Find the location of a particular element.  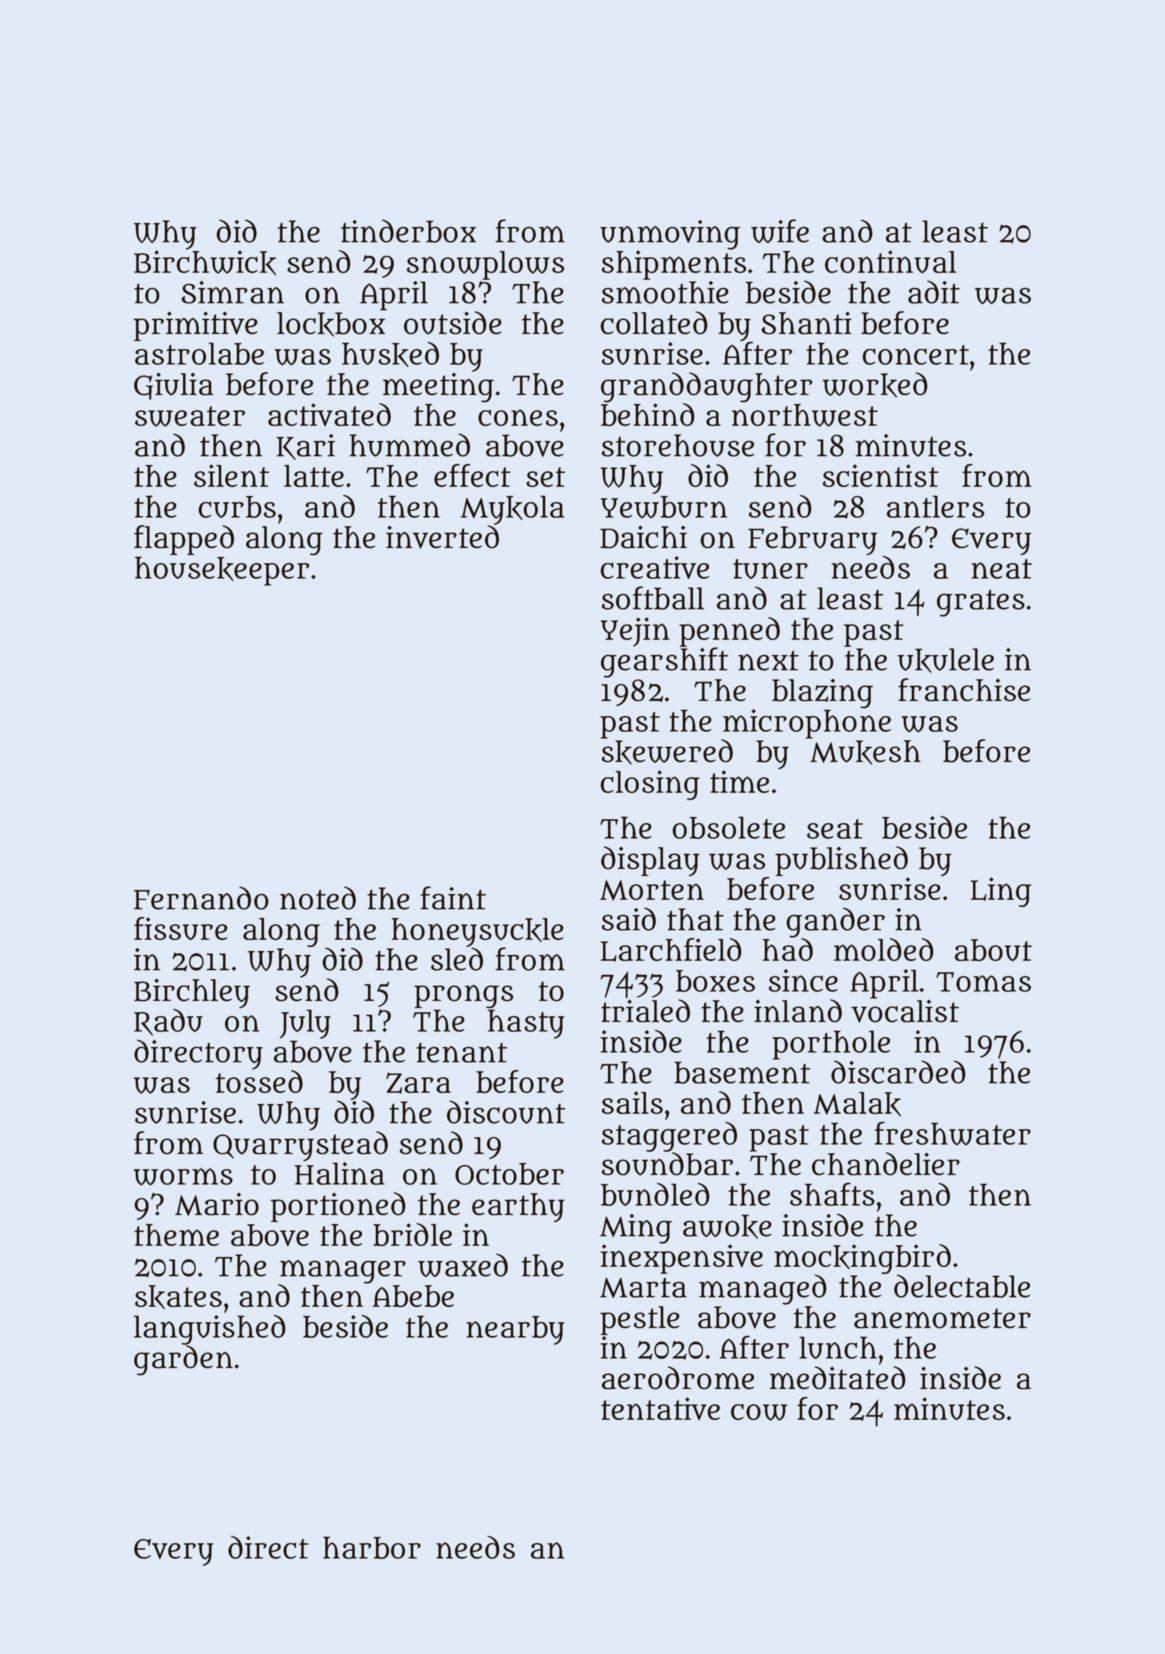

snowplows is located at coordinates (485, 265).
